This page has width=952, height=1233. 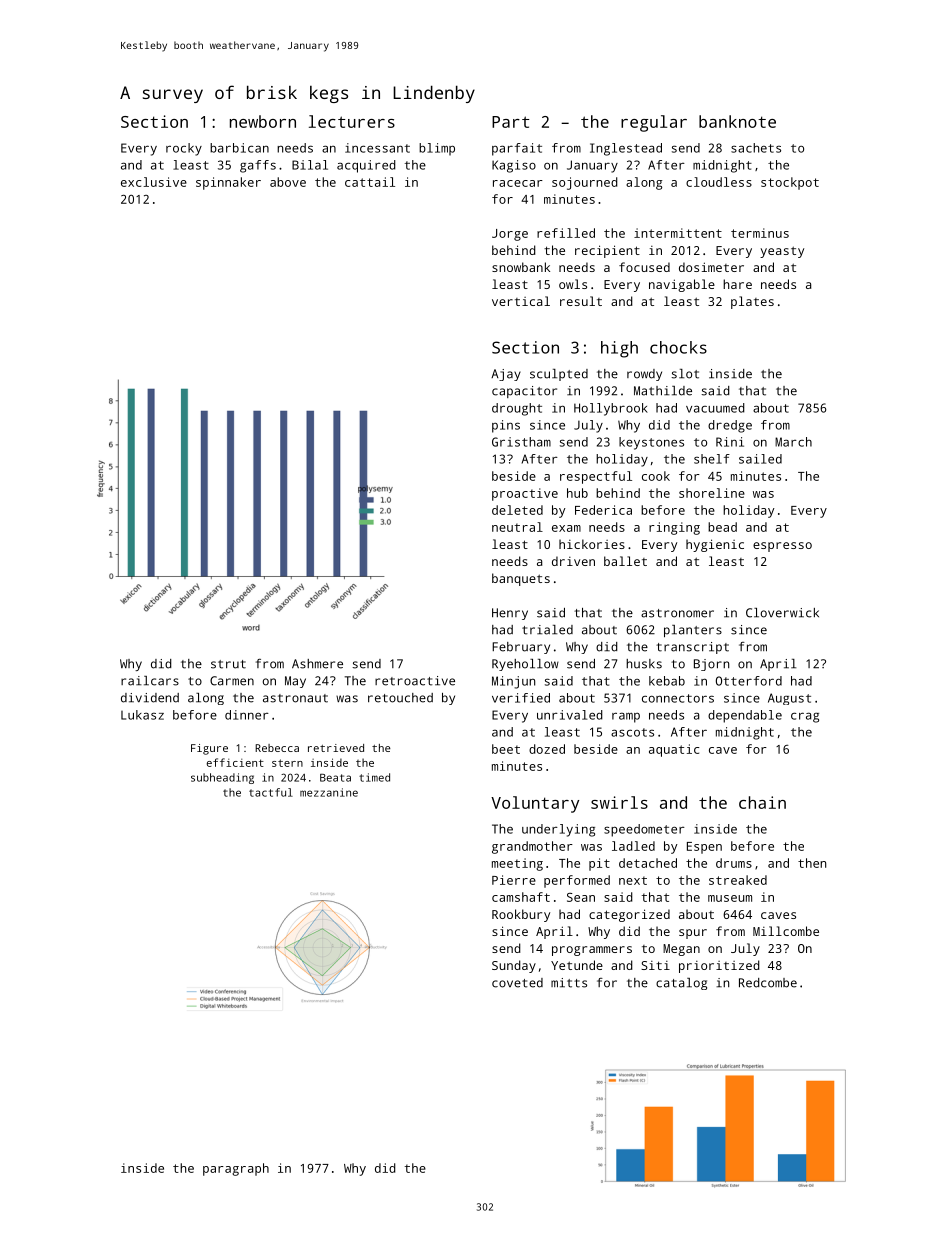 What do you see at coordinates (154, 182) in the page?
I see `exclusive` at bounding box center [154, 182].
